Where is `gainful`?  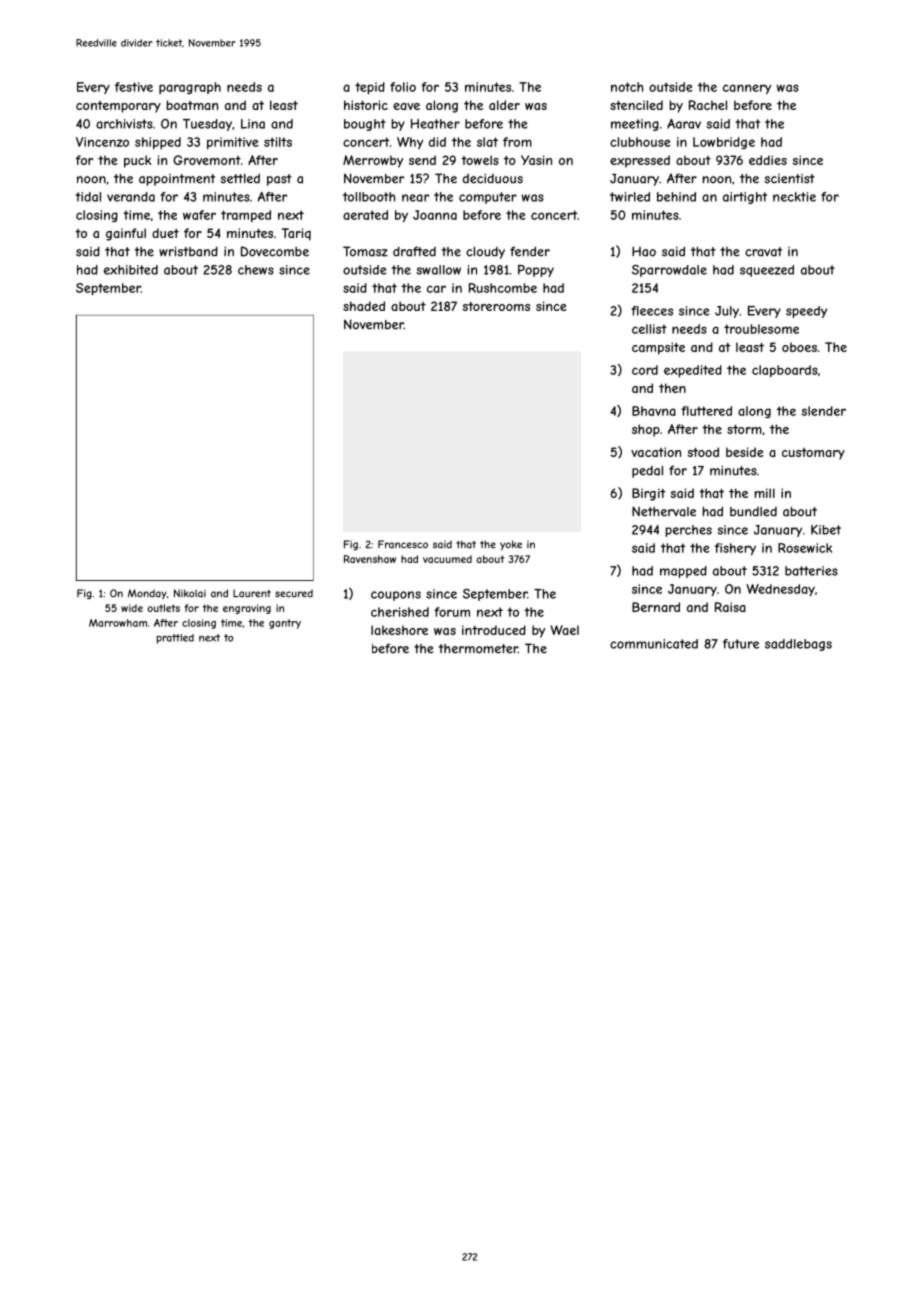 gainful is located at coordinates (126, 234).
